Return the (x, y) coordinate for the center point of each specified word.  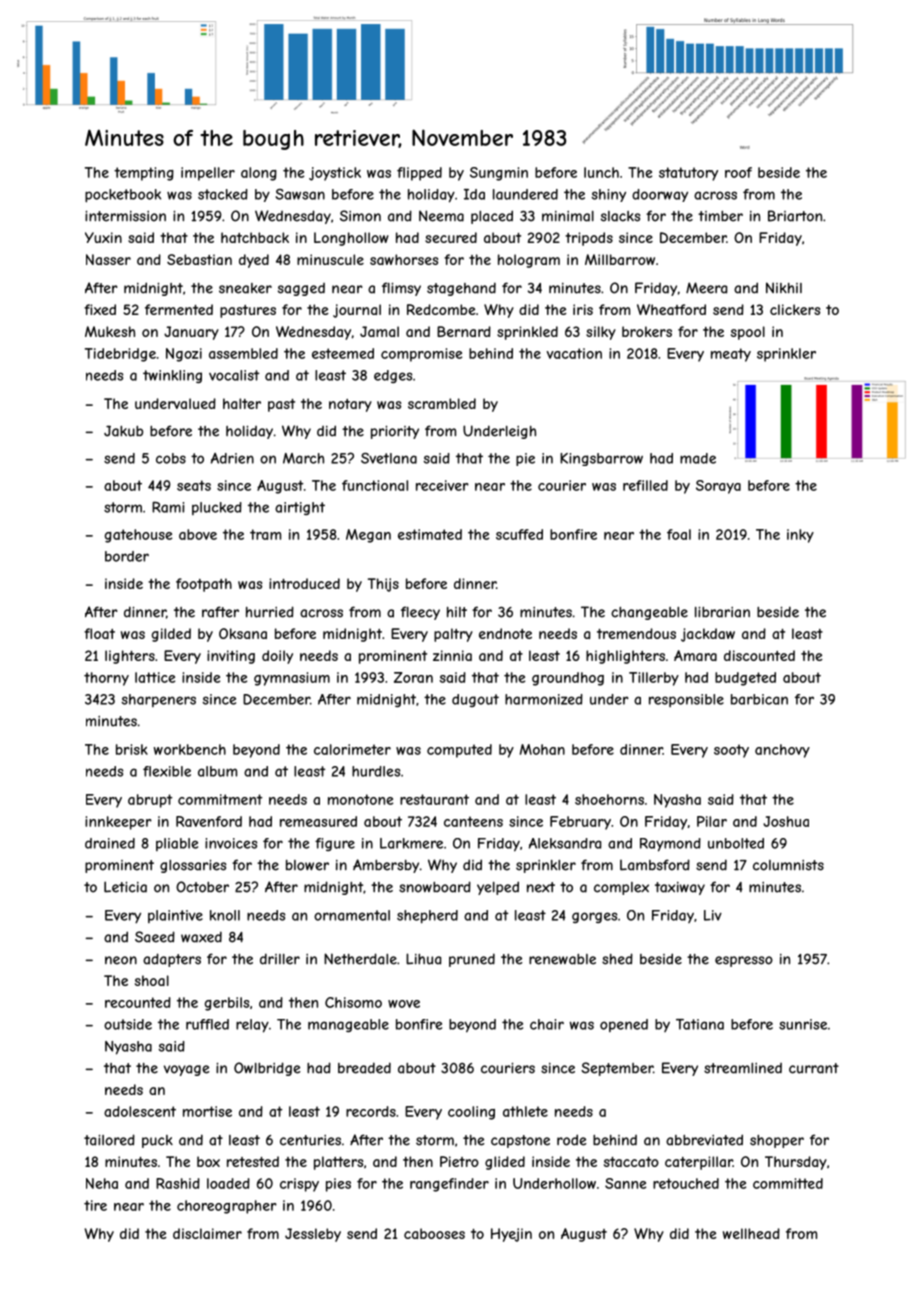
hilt (457, 612)
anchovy (782, 751)
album (217, 771)
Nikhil (784, 287)
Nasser (108, 259)
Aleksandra (565, 843)
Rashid (178, 1183)
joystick (335, 174)
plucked (217, 508)
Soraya (718, 487)
